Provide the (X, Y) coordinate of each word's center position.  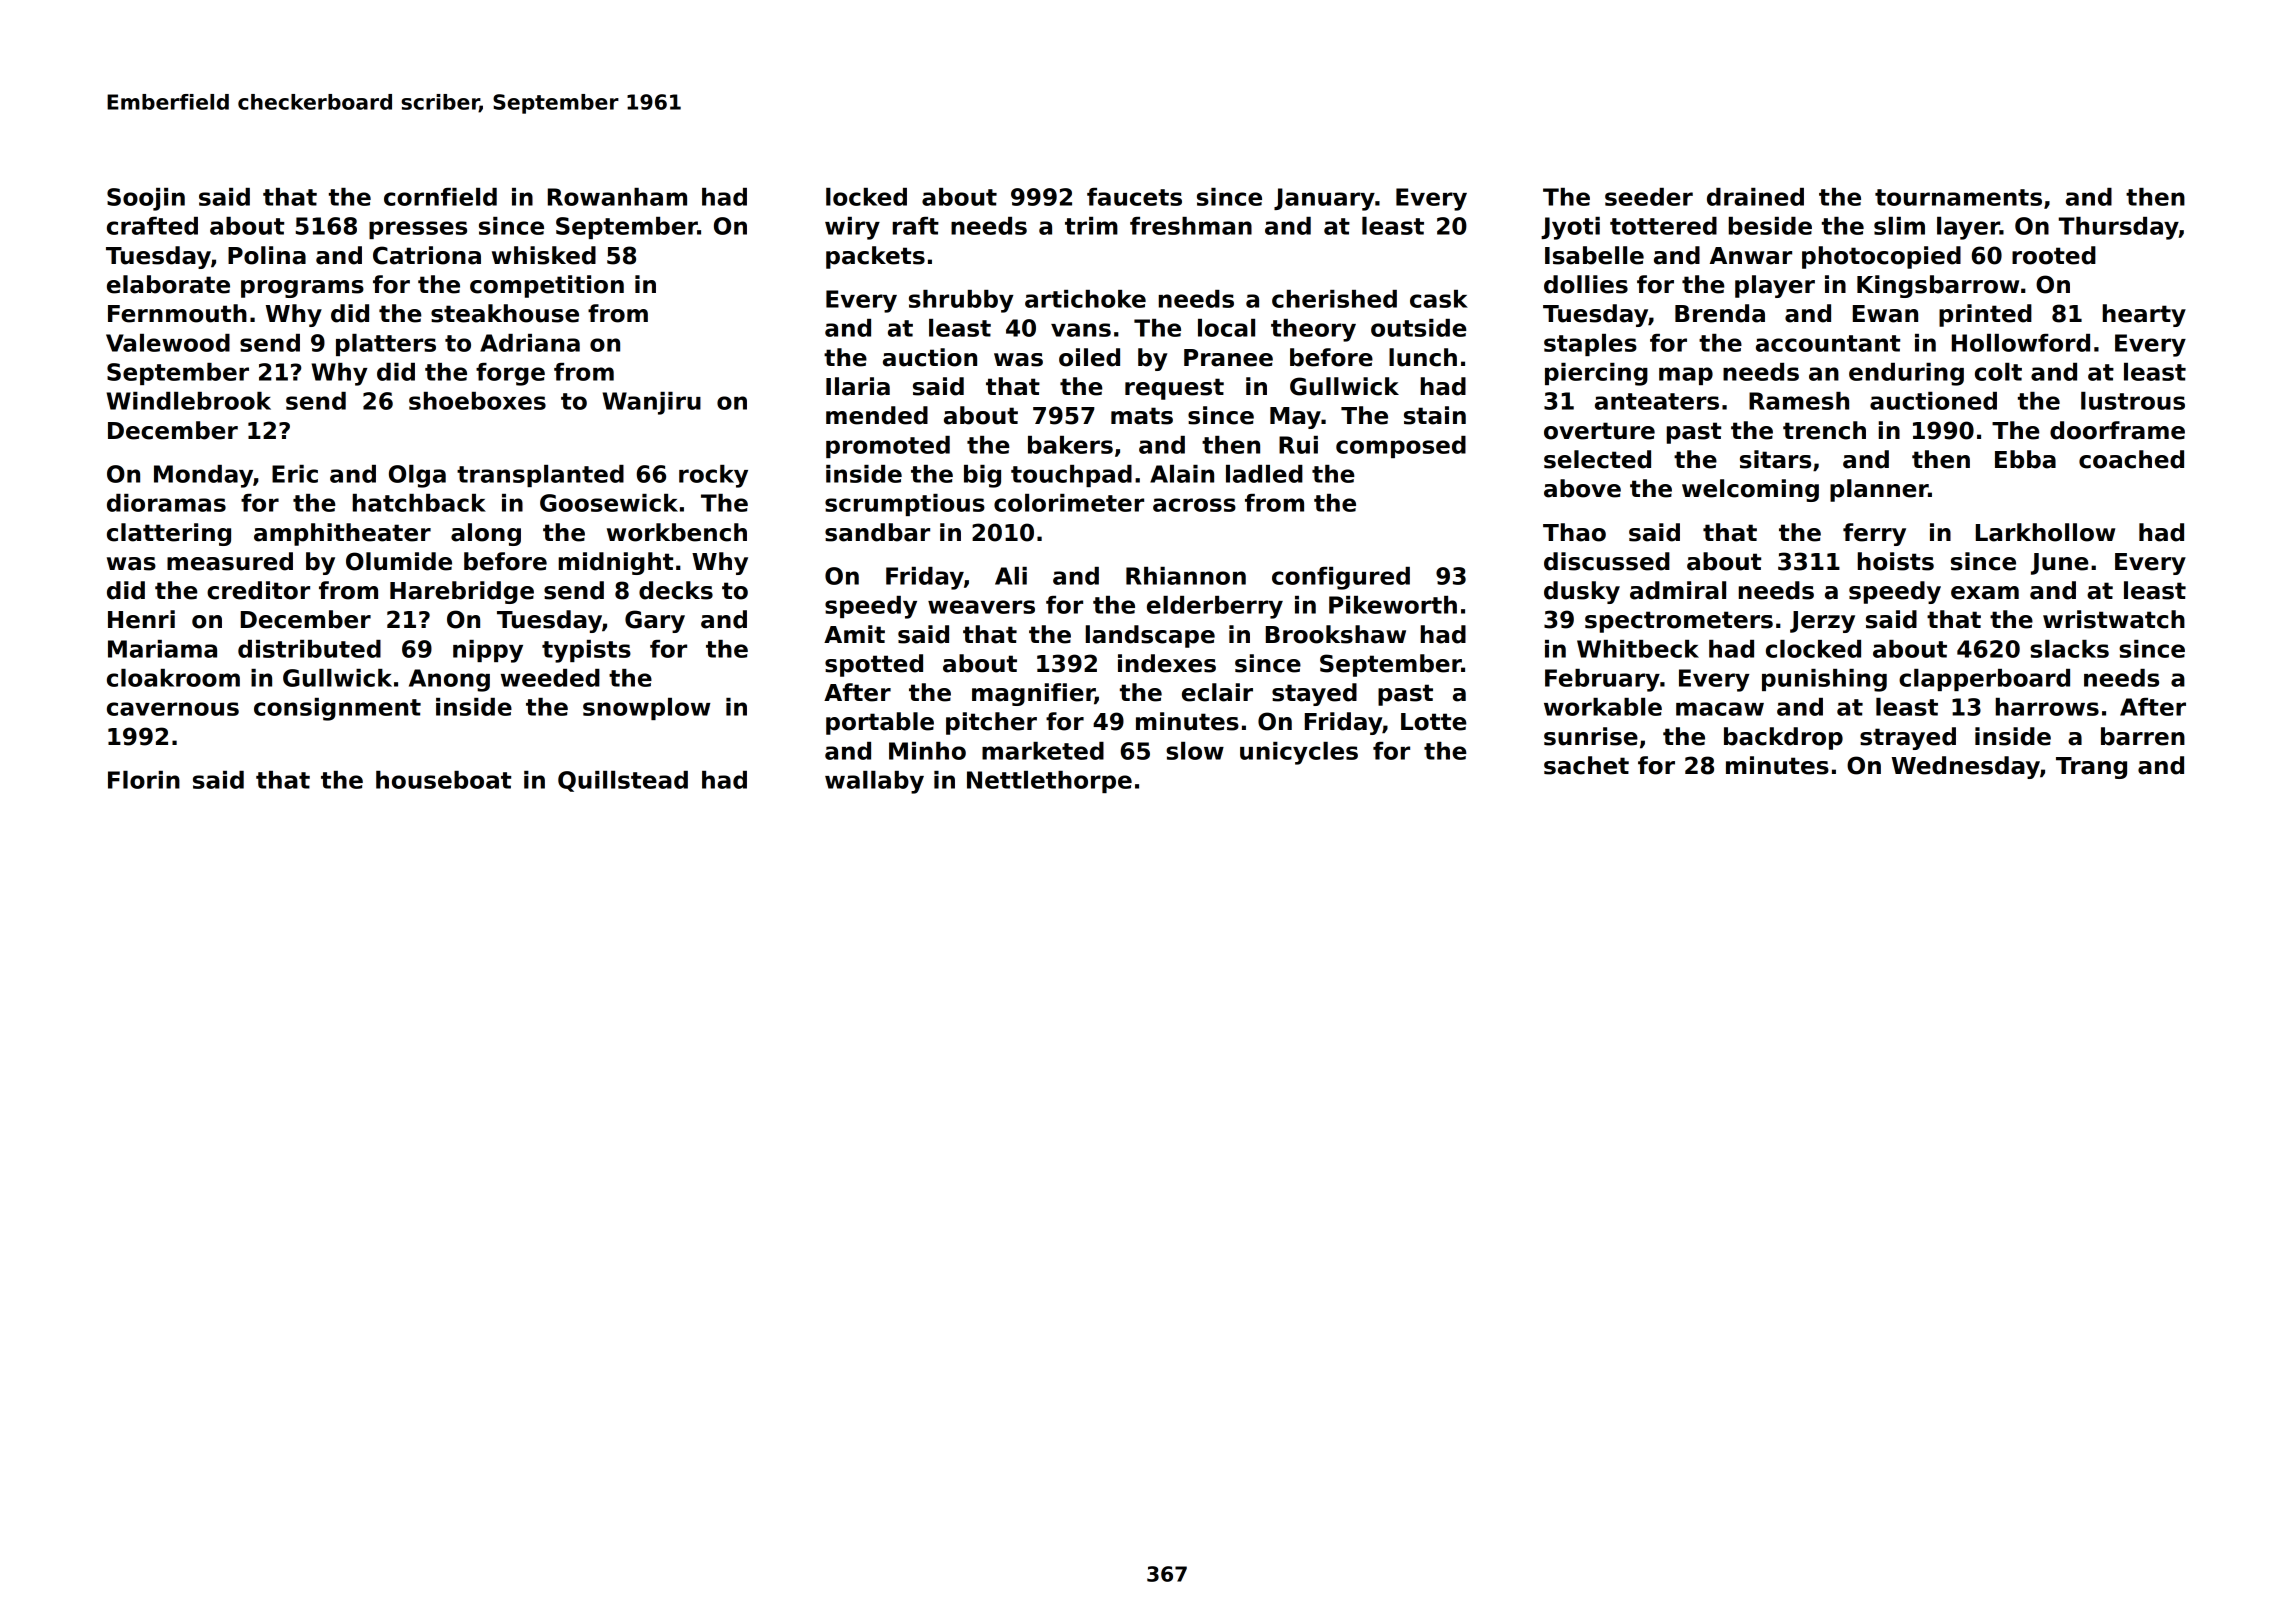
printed (1985, 315)
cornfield (440, 197)
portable (880, 723)
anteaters (1657, 401)
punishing (1824, 680)
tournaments (1958, 197)
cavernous (173, 709)
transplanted (540, 476)
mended (877, 415)
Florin (144, 780)
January (1324, 199)
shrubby (961, 301)
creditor (258, 590)
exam (1985, 593)
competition (547, 286)
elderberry (1215, 607)
